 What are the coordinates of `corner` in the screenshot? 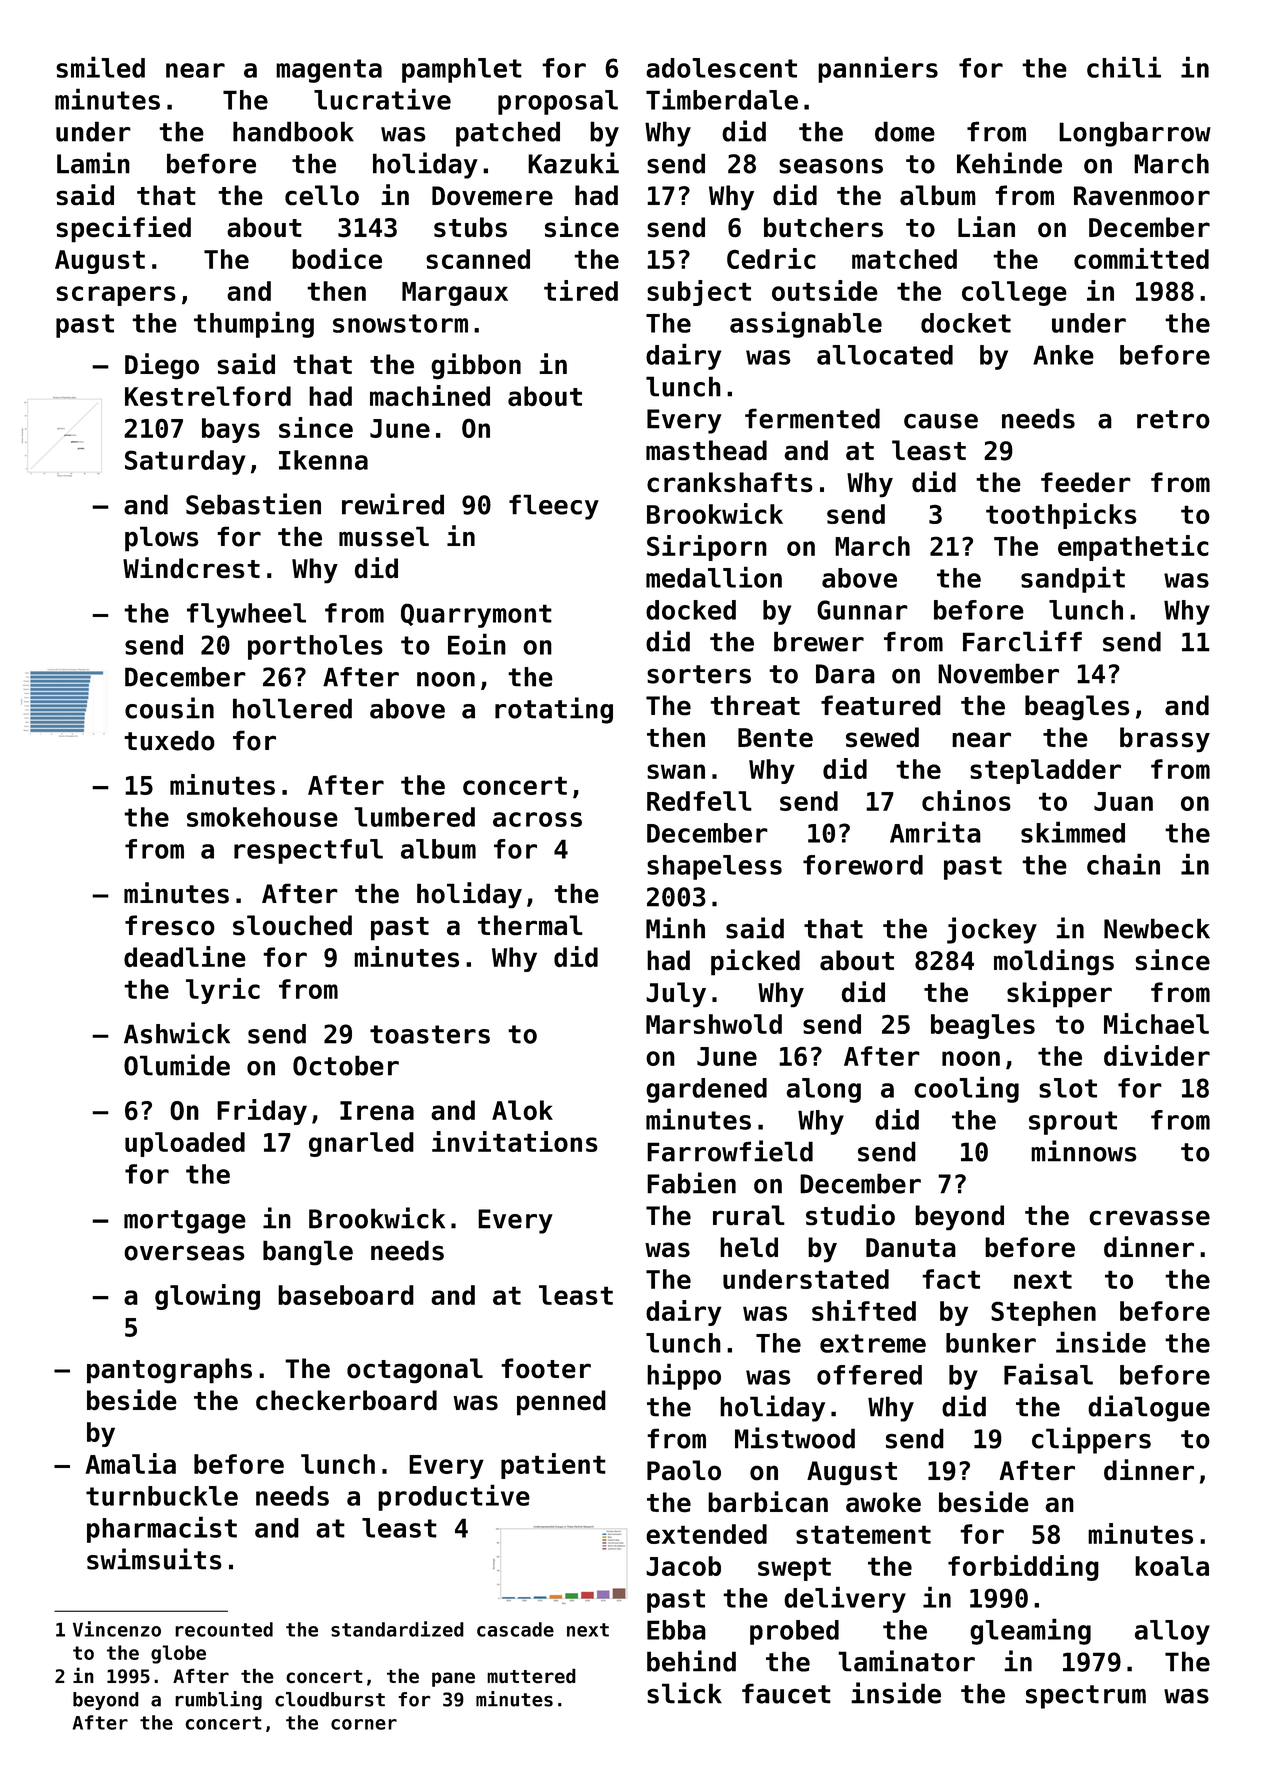 It's located at (364, 1724).
